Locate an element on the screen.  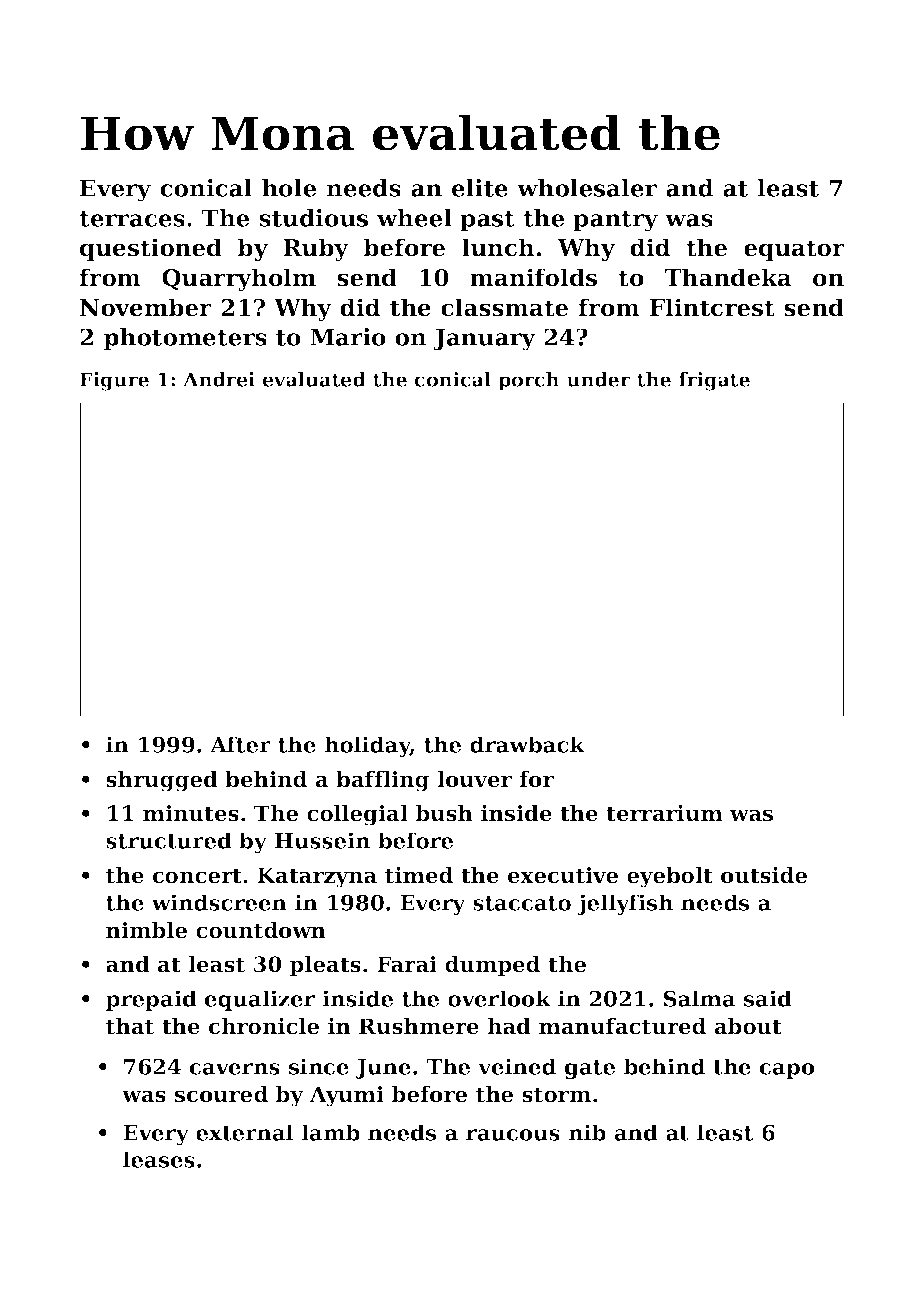
leases is located at coordinates (159, 1159).
